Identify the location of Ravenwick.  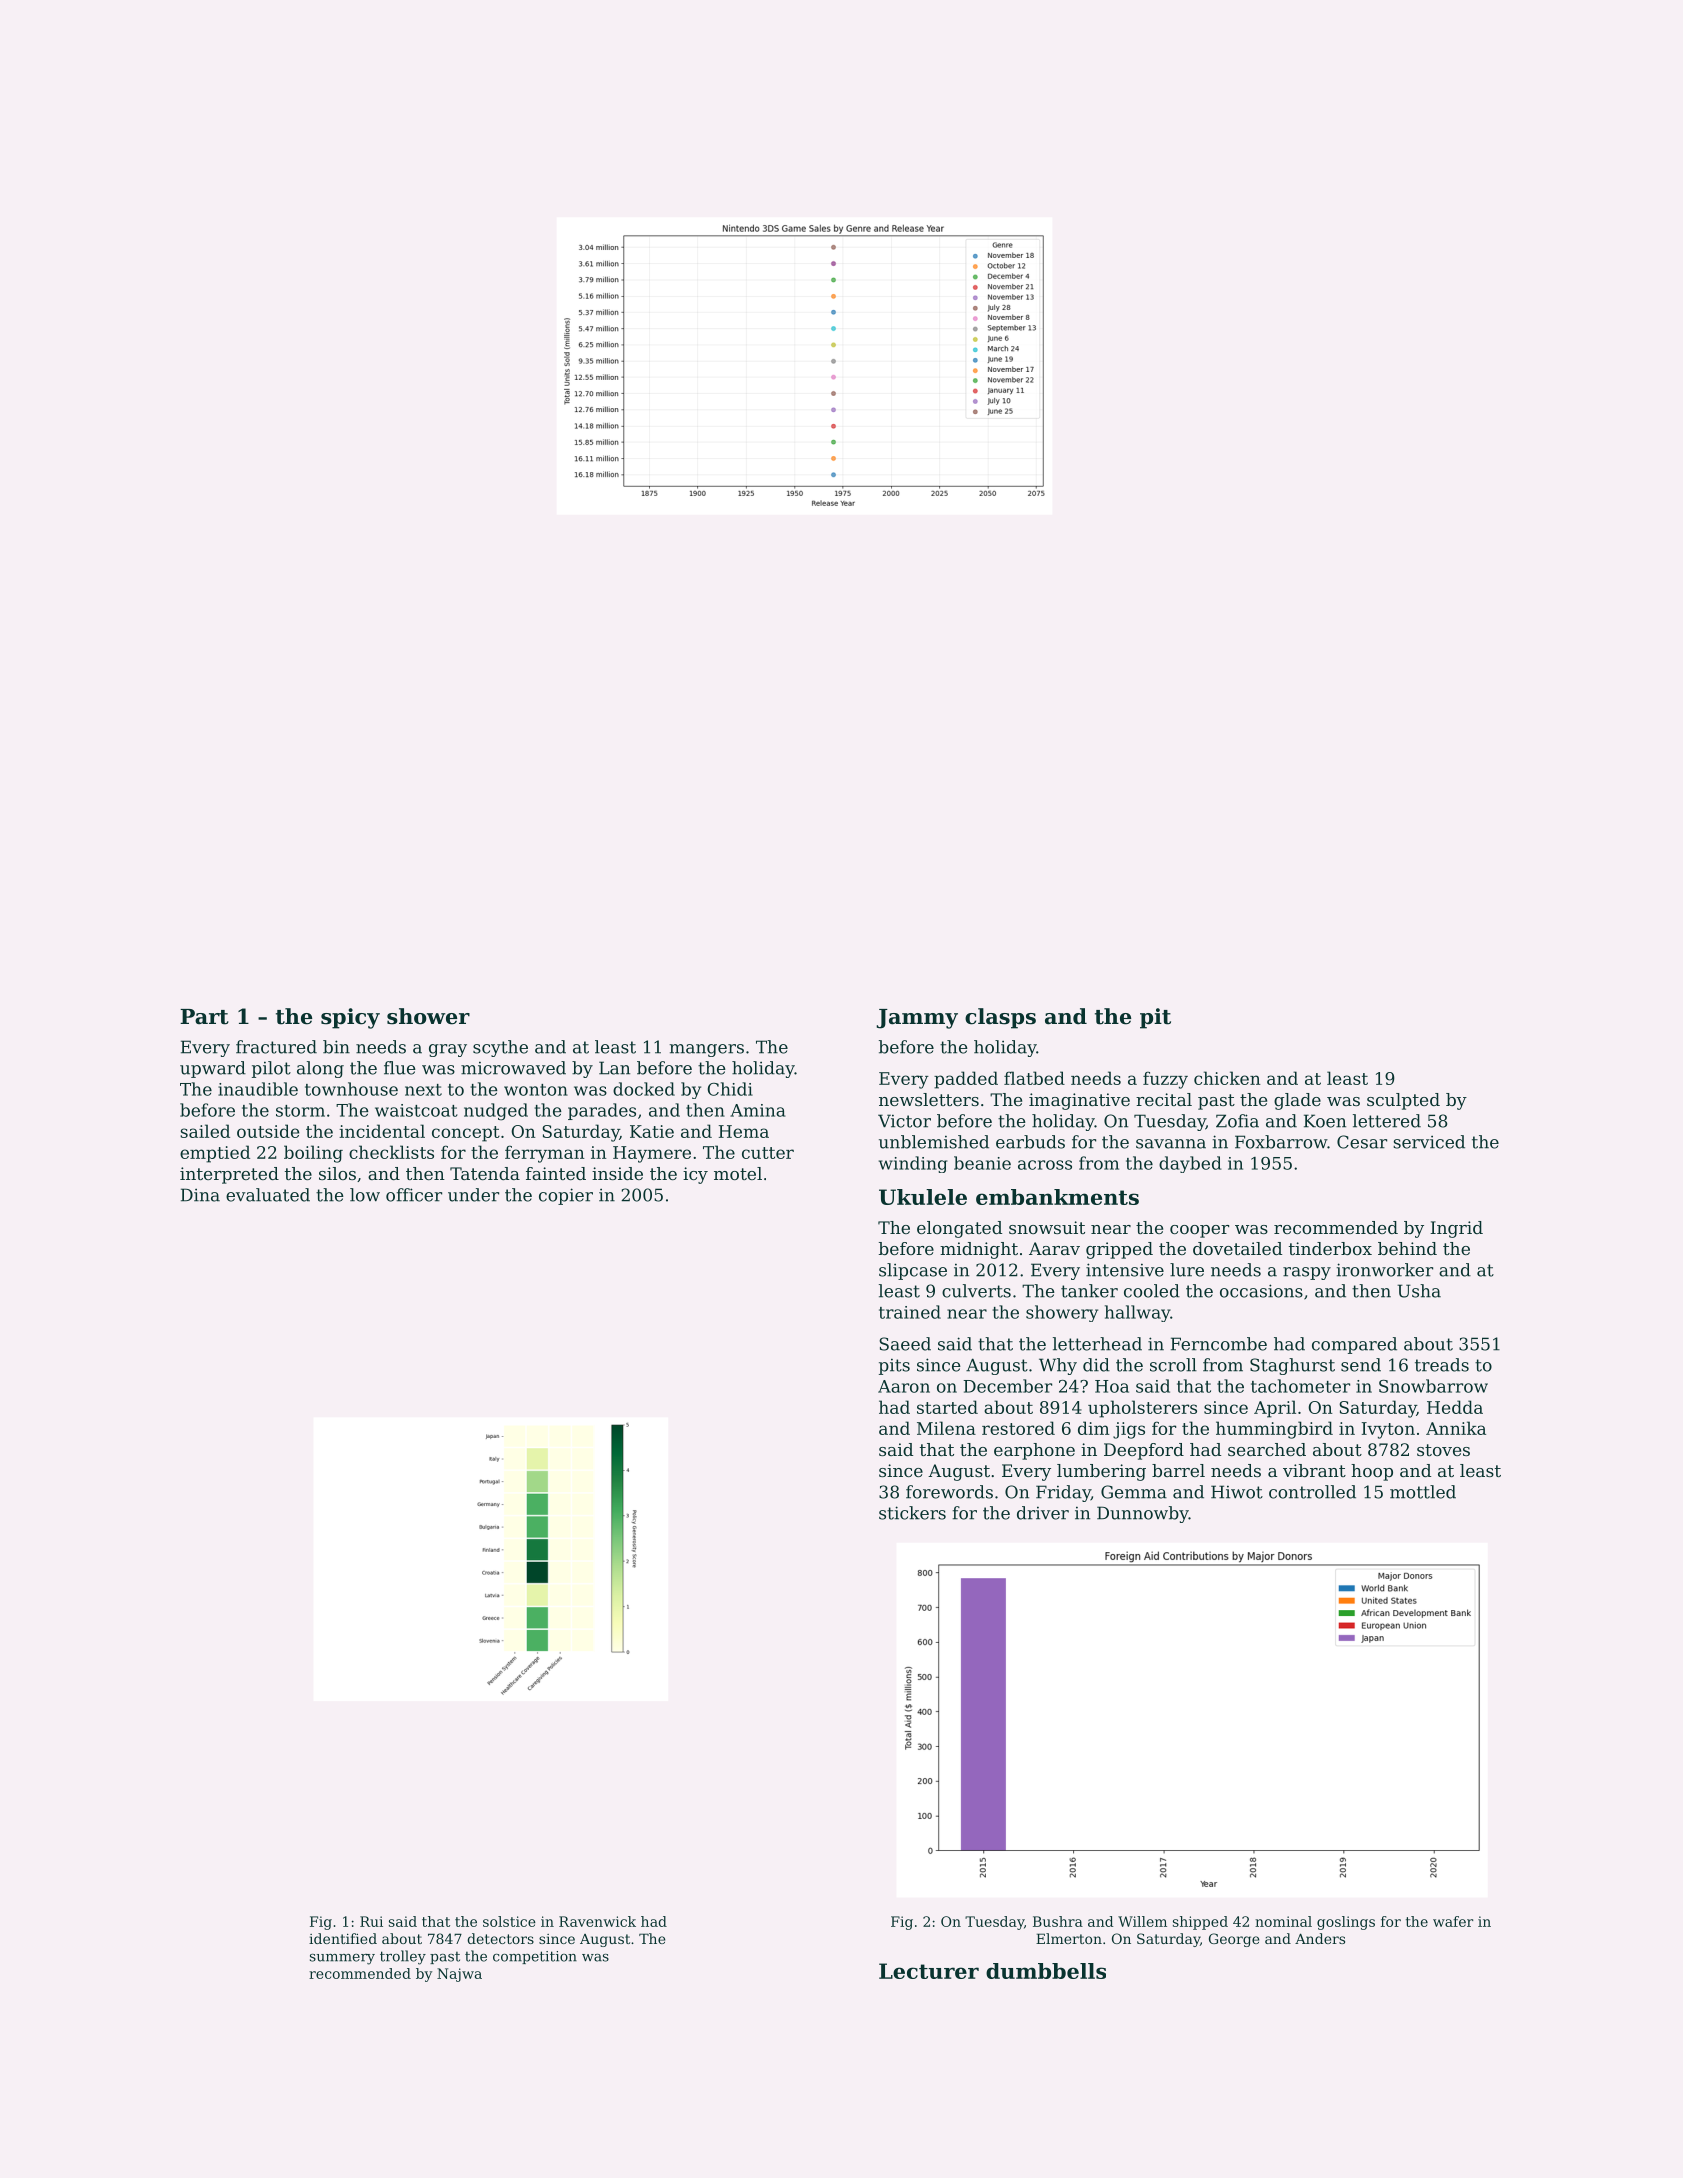
(597, 1921).
